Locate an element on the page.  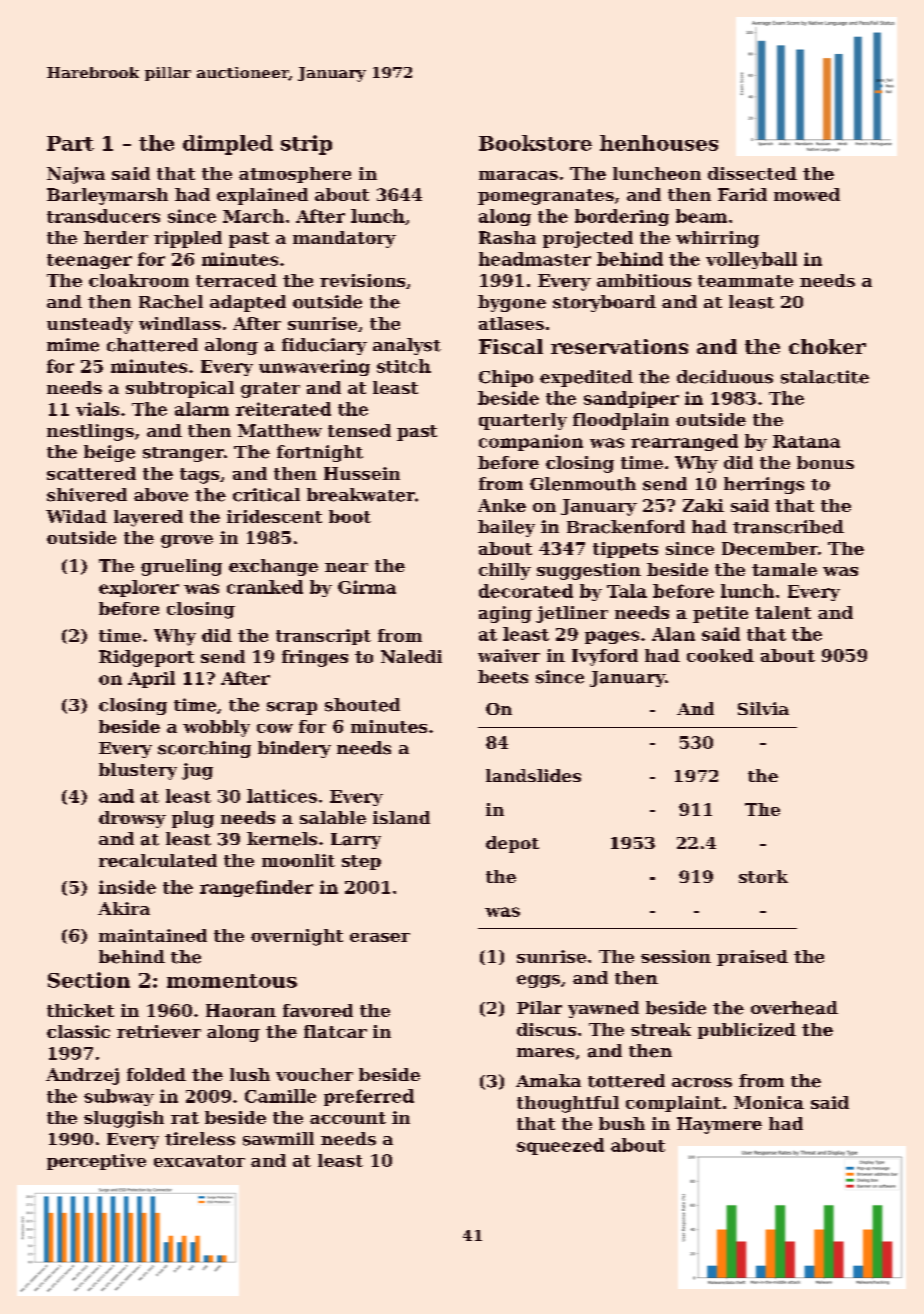
stork is located at coordinates (763, 876).
